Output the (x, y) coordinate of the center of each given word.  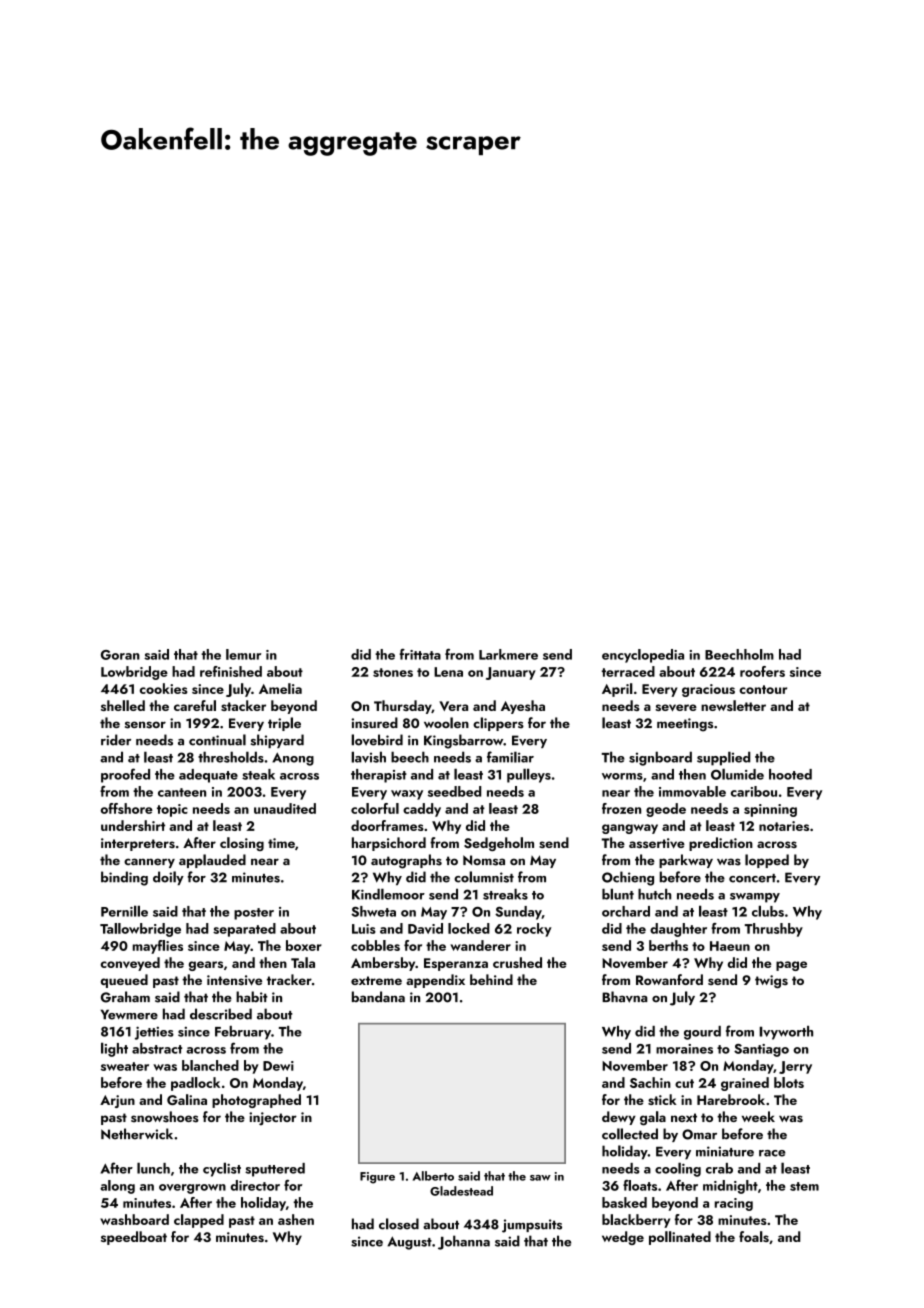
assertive (657, 843)
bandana (378, 997)
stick (662, 1099)
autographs (406, 861)
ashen (296, 1219)
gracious (708, 690)
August (409, 1243)
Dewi (278, 1066)
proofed (125, 775)
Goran (120, 655)
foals (754, 1236)
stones (393, 672)
